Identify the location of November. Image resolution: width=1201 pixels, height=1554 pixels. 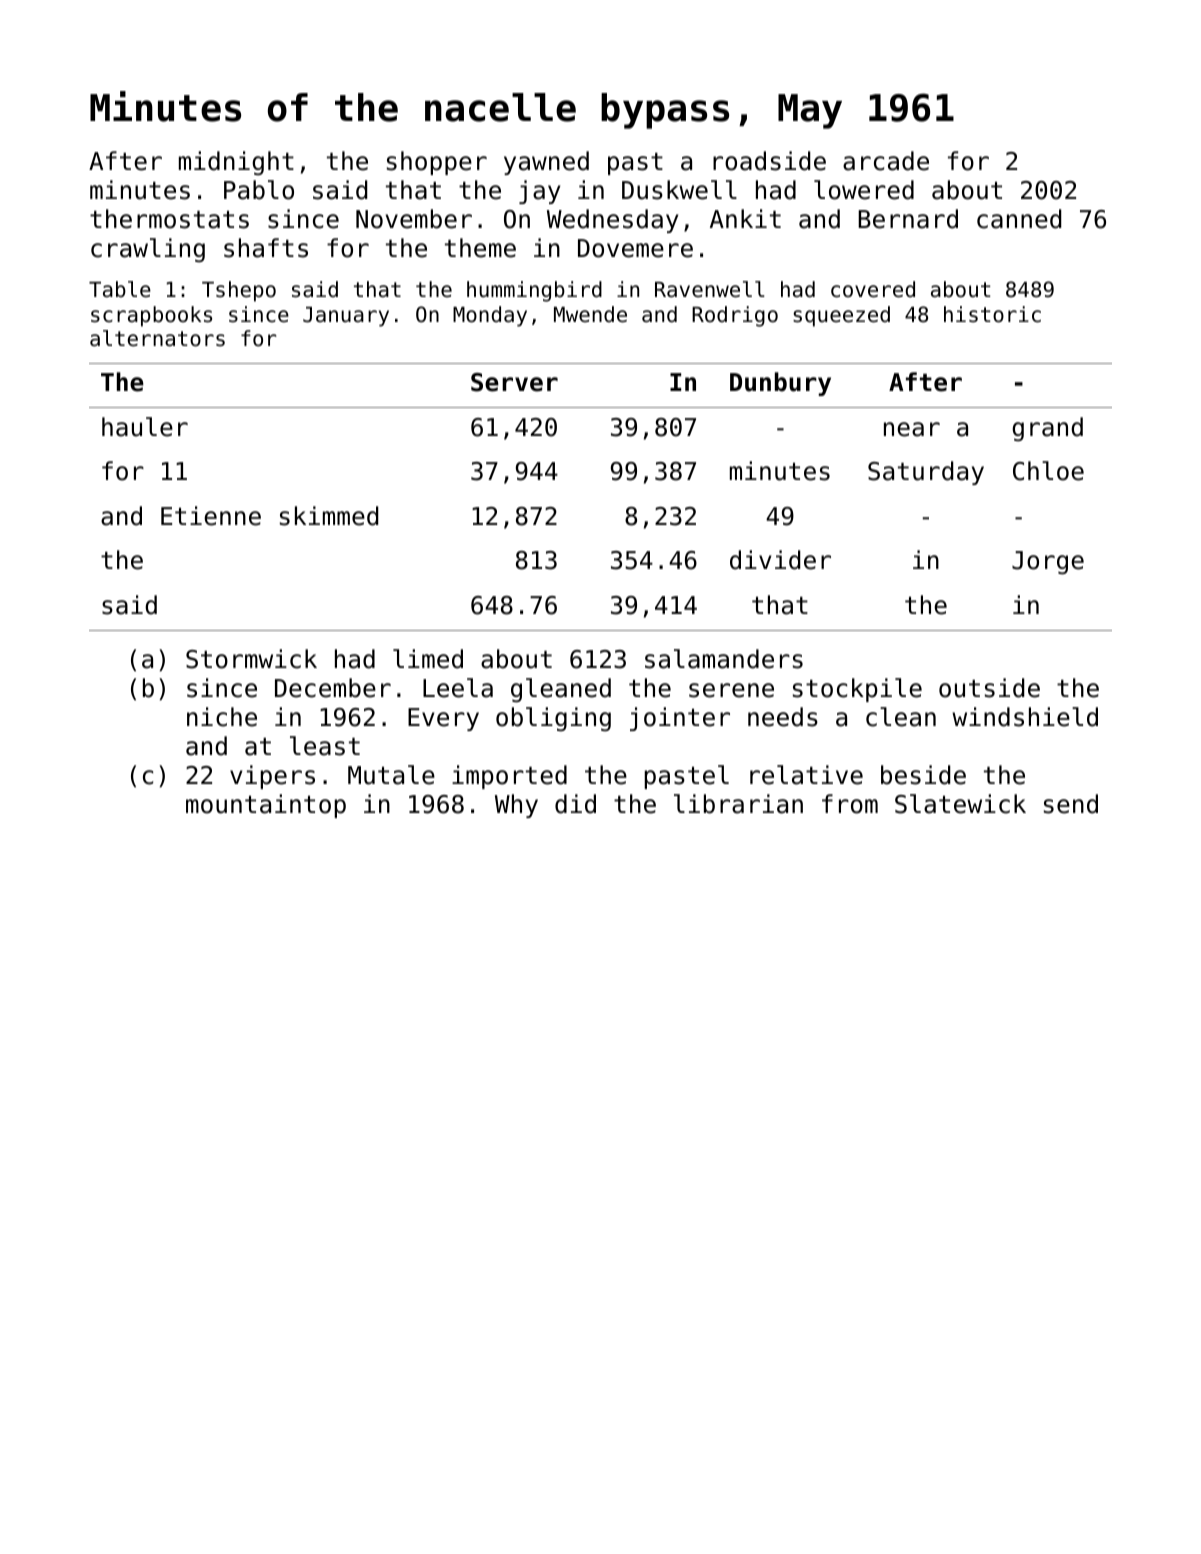
(414, 219).
